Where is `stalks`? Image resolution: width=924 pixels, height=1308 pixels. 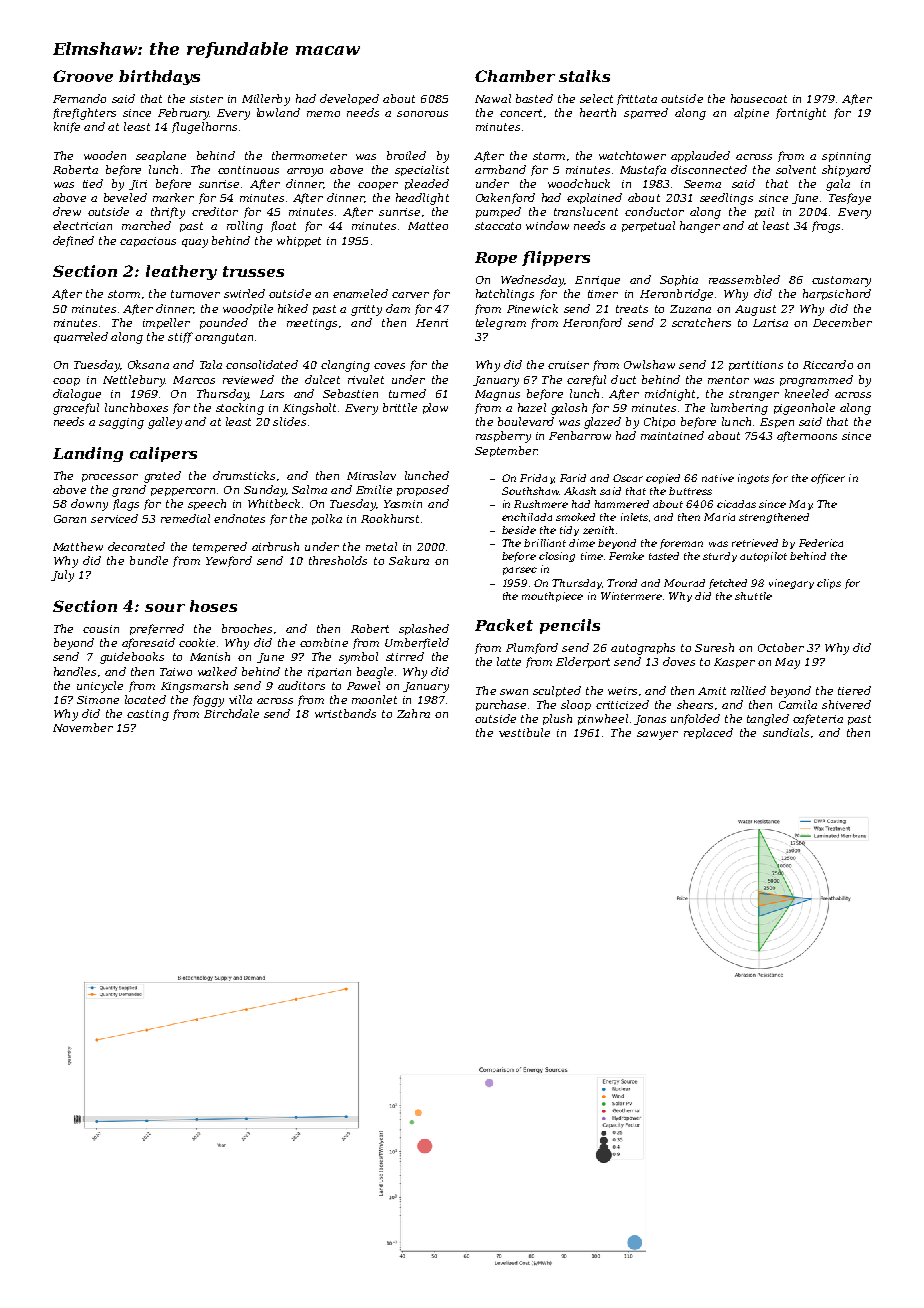 stalks is located at coordinates (584, 76).
